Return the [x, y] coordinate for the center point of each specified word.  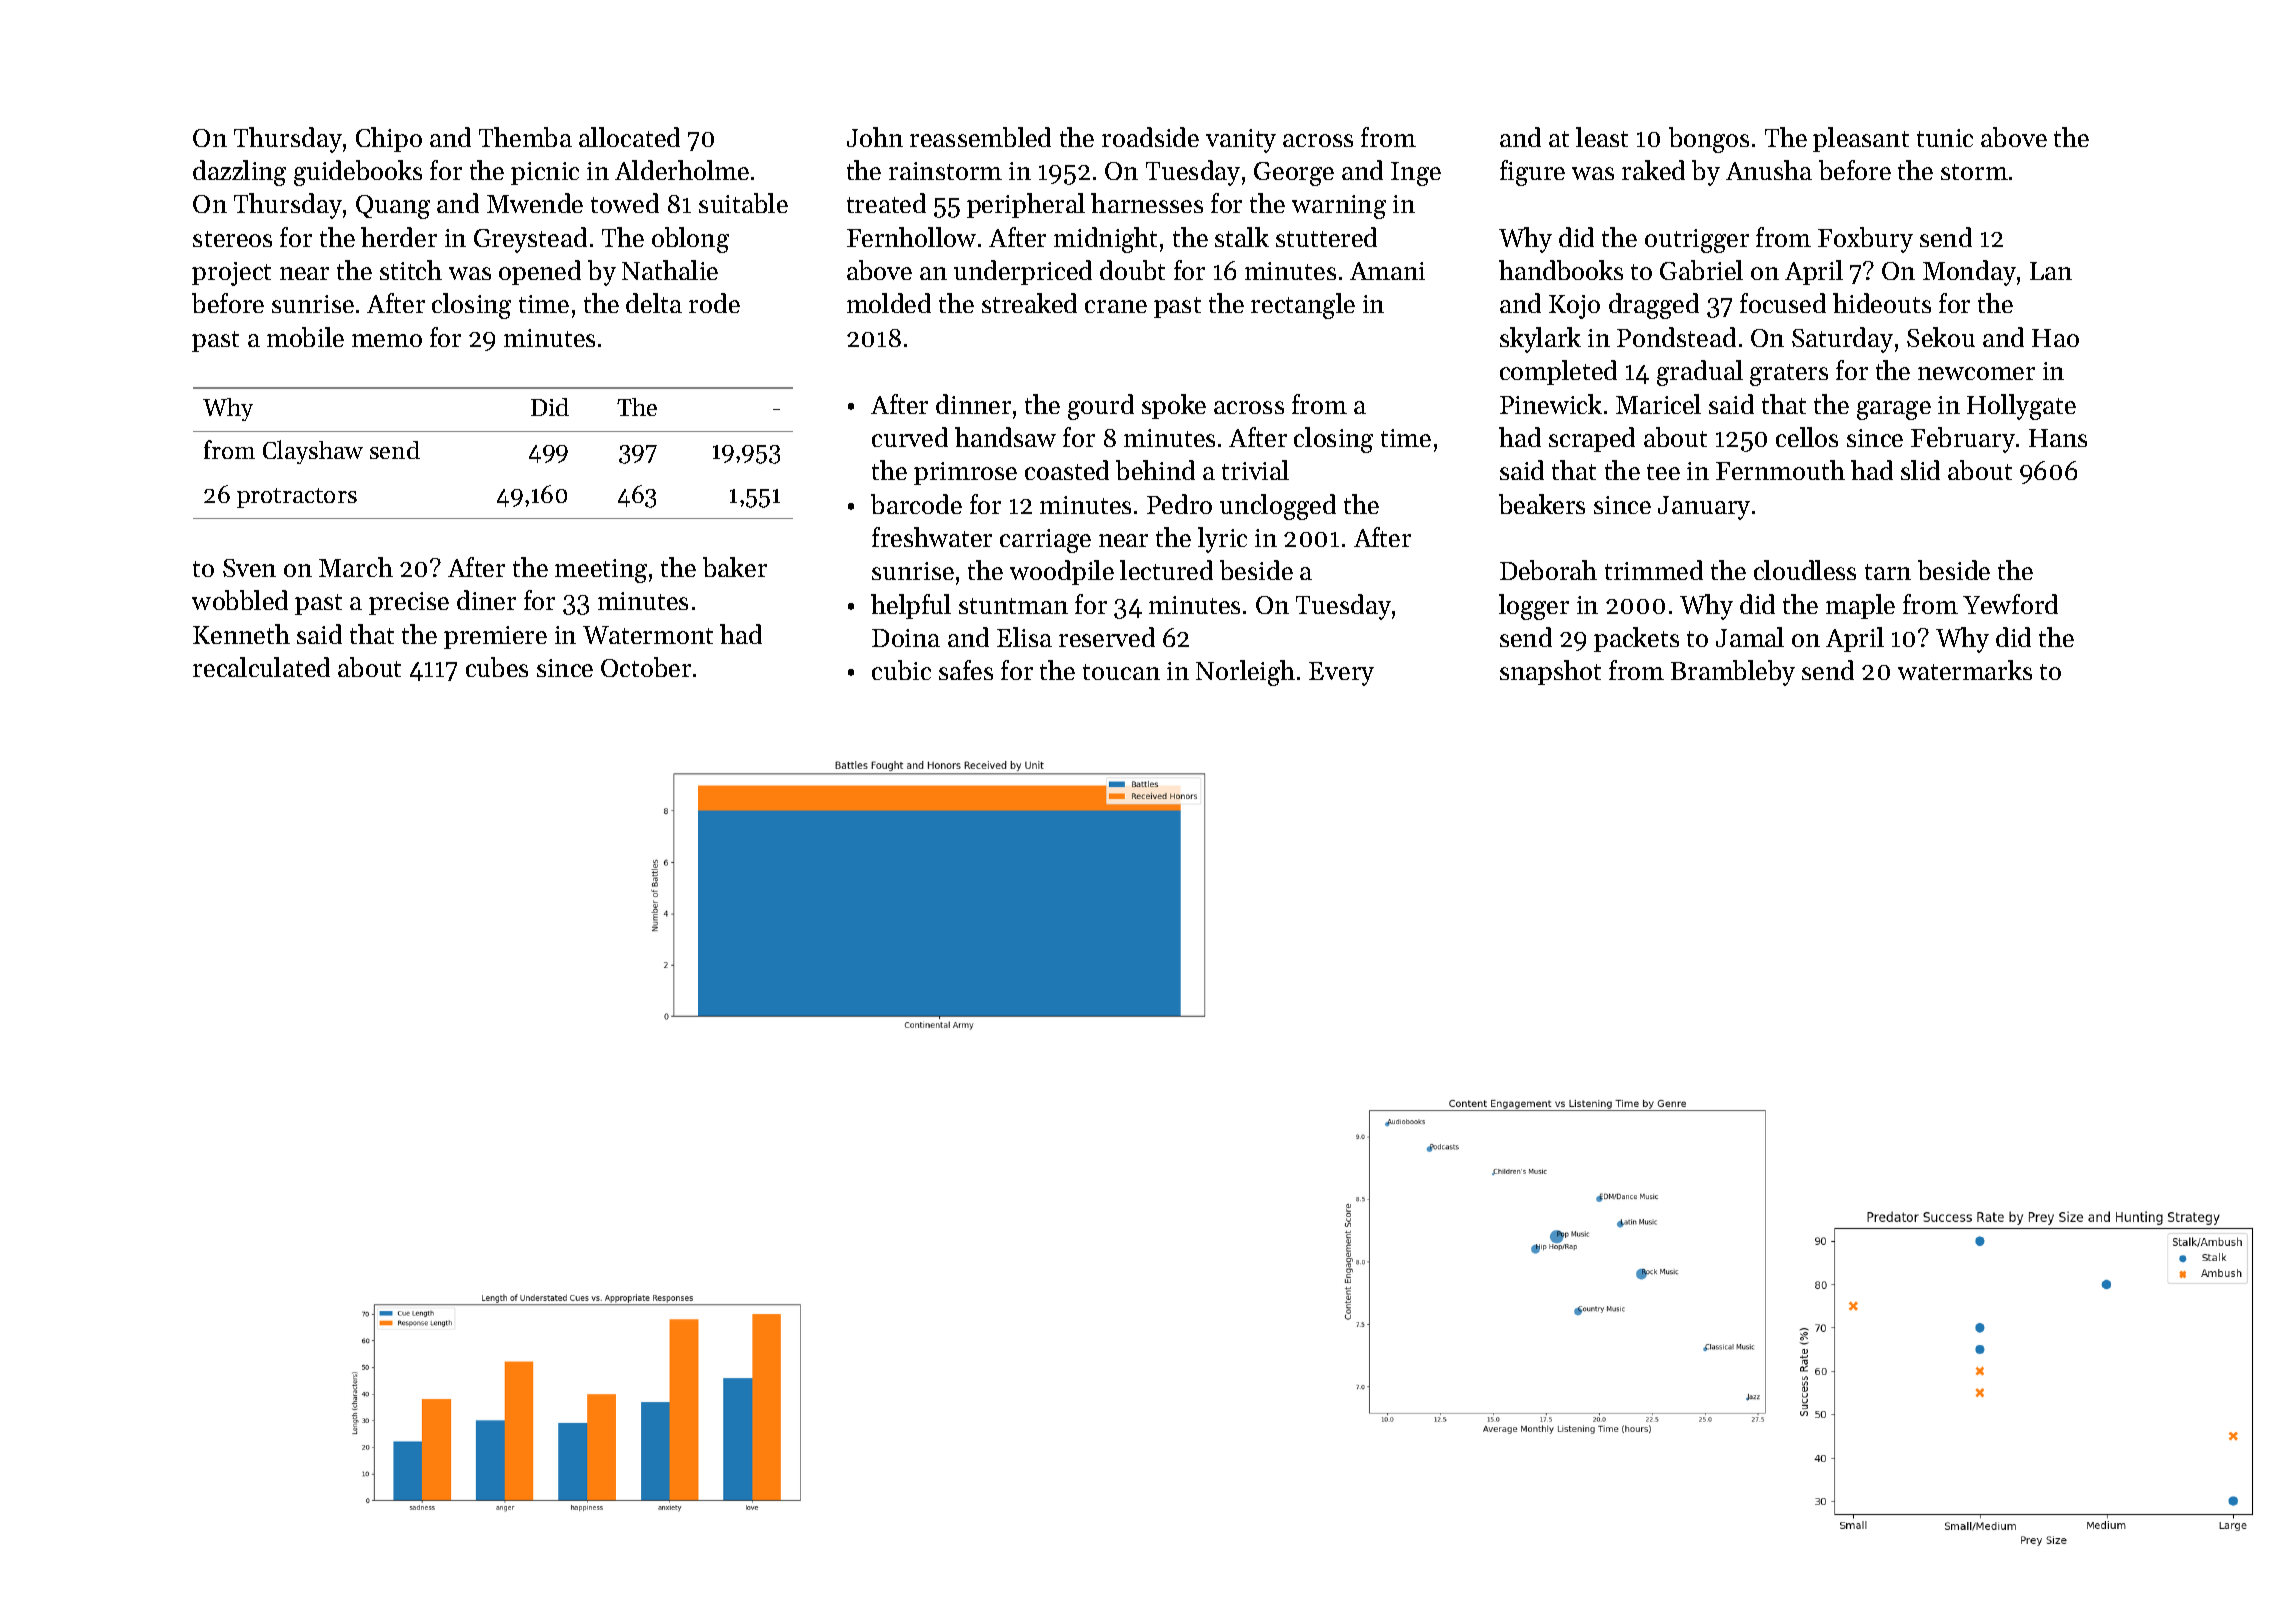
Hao [2055, 338]
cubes [497, 667]
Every [1341, 674]
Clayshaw [313, 452]
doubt [1132, 270]
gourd [1101, 407]
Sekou [1941, 337]
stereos [232, 239]
